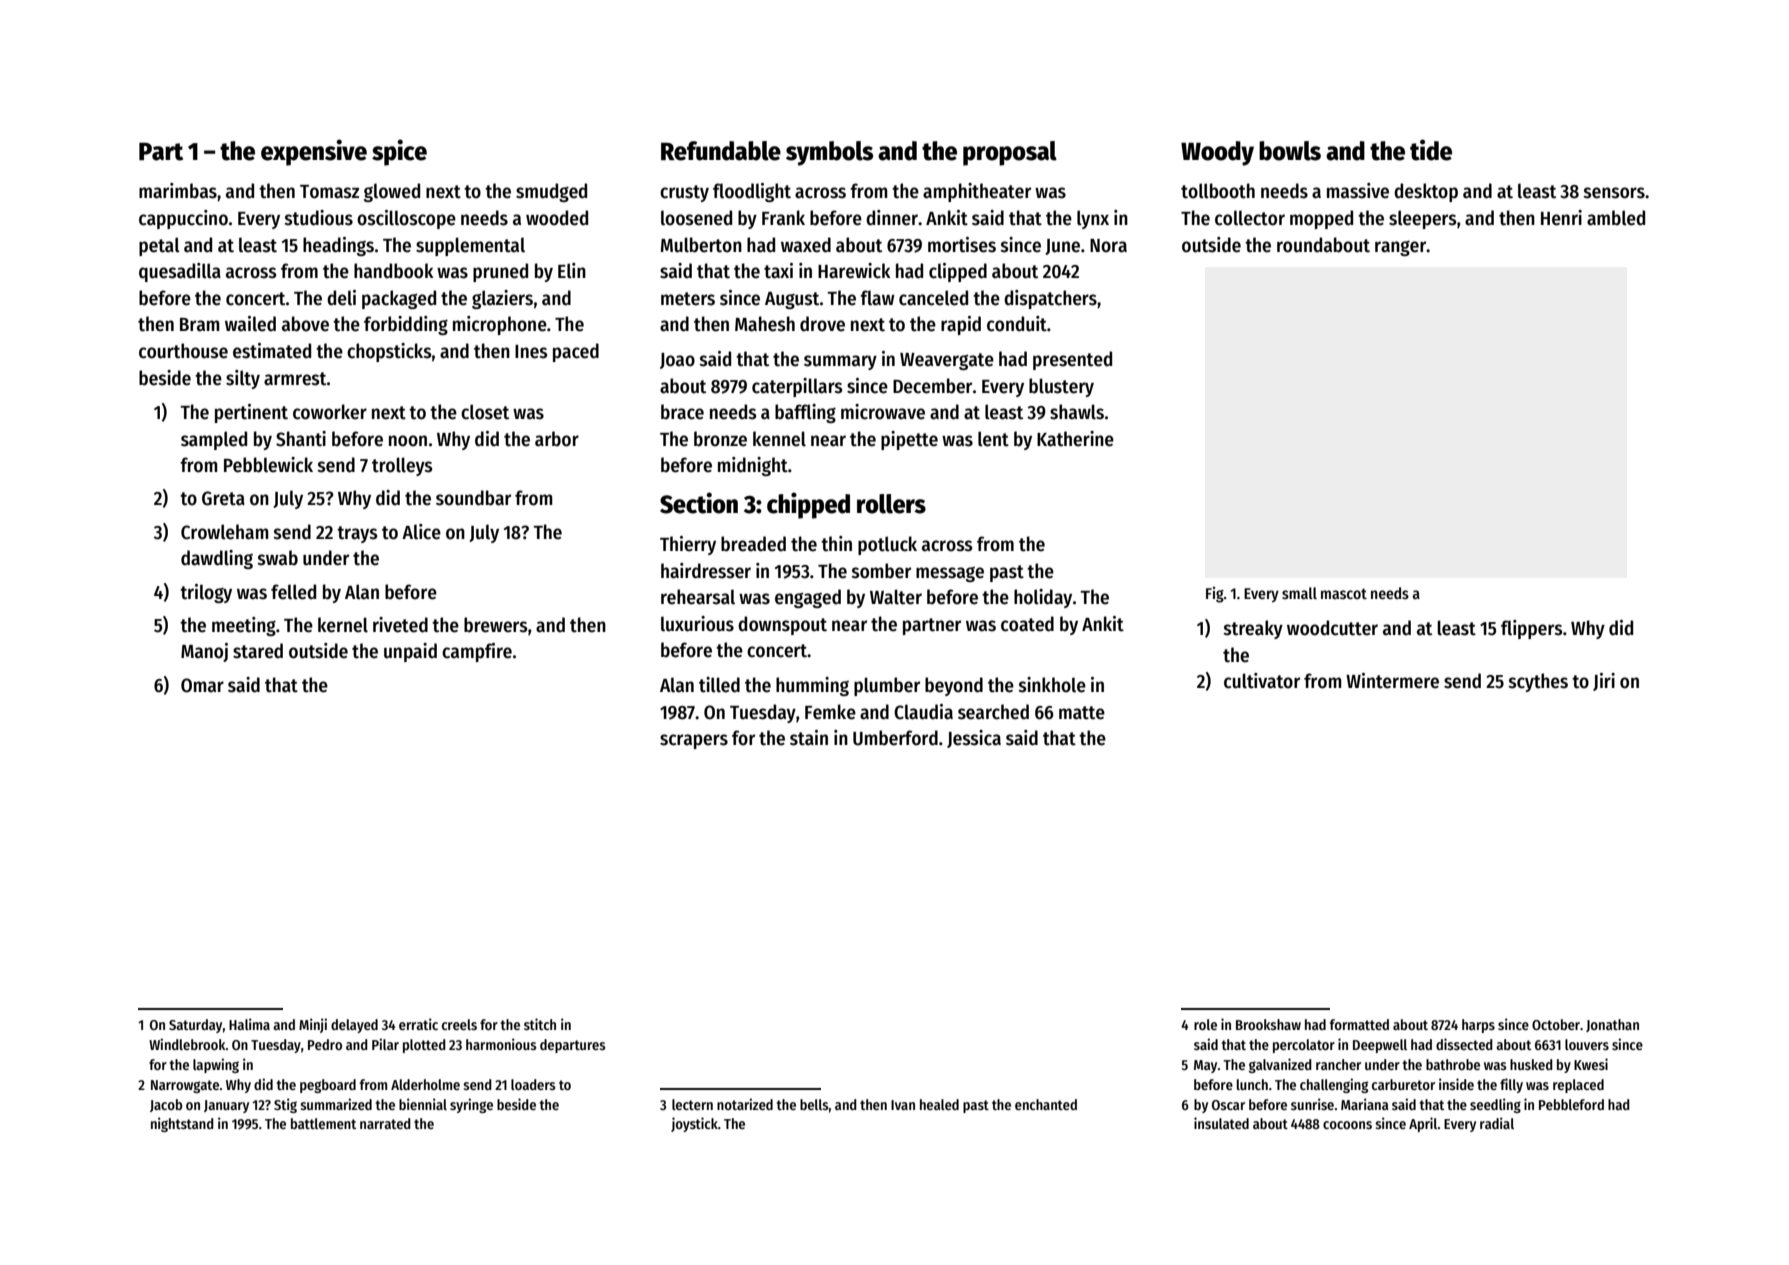  Describe the element at coordinates (243, 379) in the screenshot. I see `silty` at that location.
